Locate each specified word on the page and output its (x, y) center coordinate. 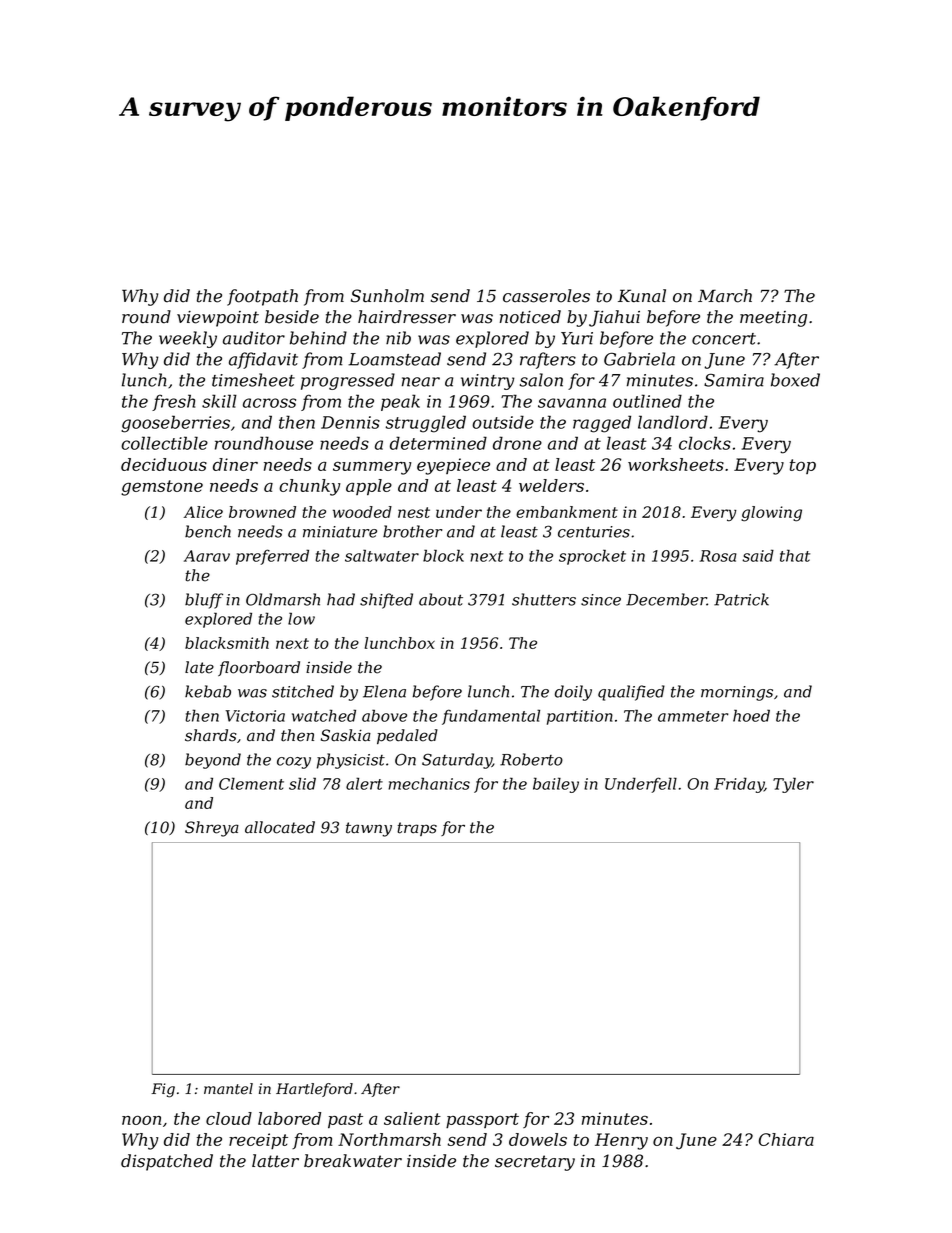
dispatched (167, 1162)
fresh (173, 402)
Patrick (741, 599)
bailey (556, 785)
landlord (673, 422)
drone (517, 443)
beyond (213, 761)
